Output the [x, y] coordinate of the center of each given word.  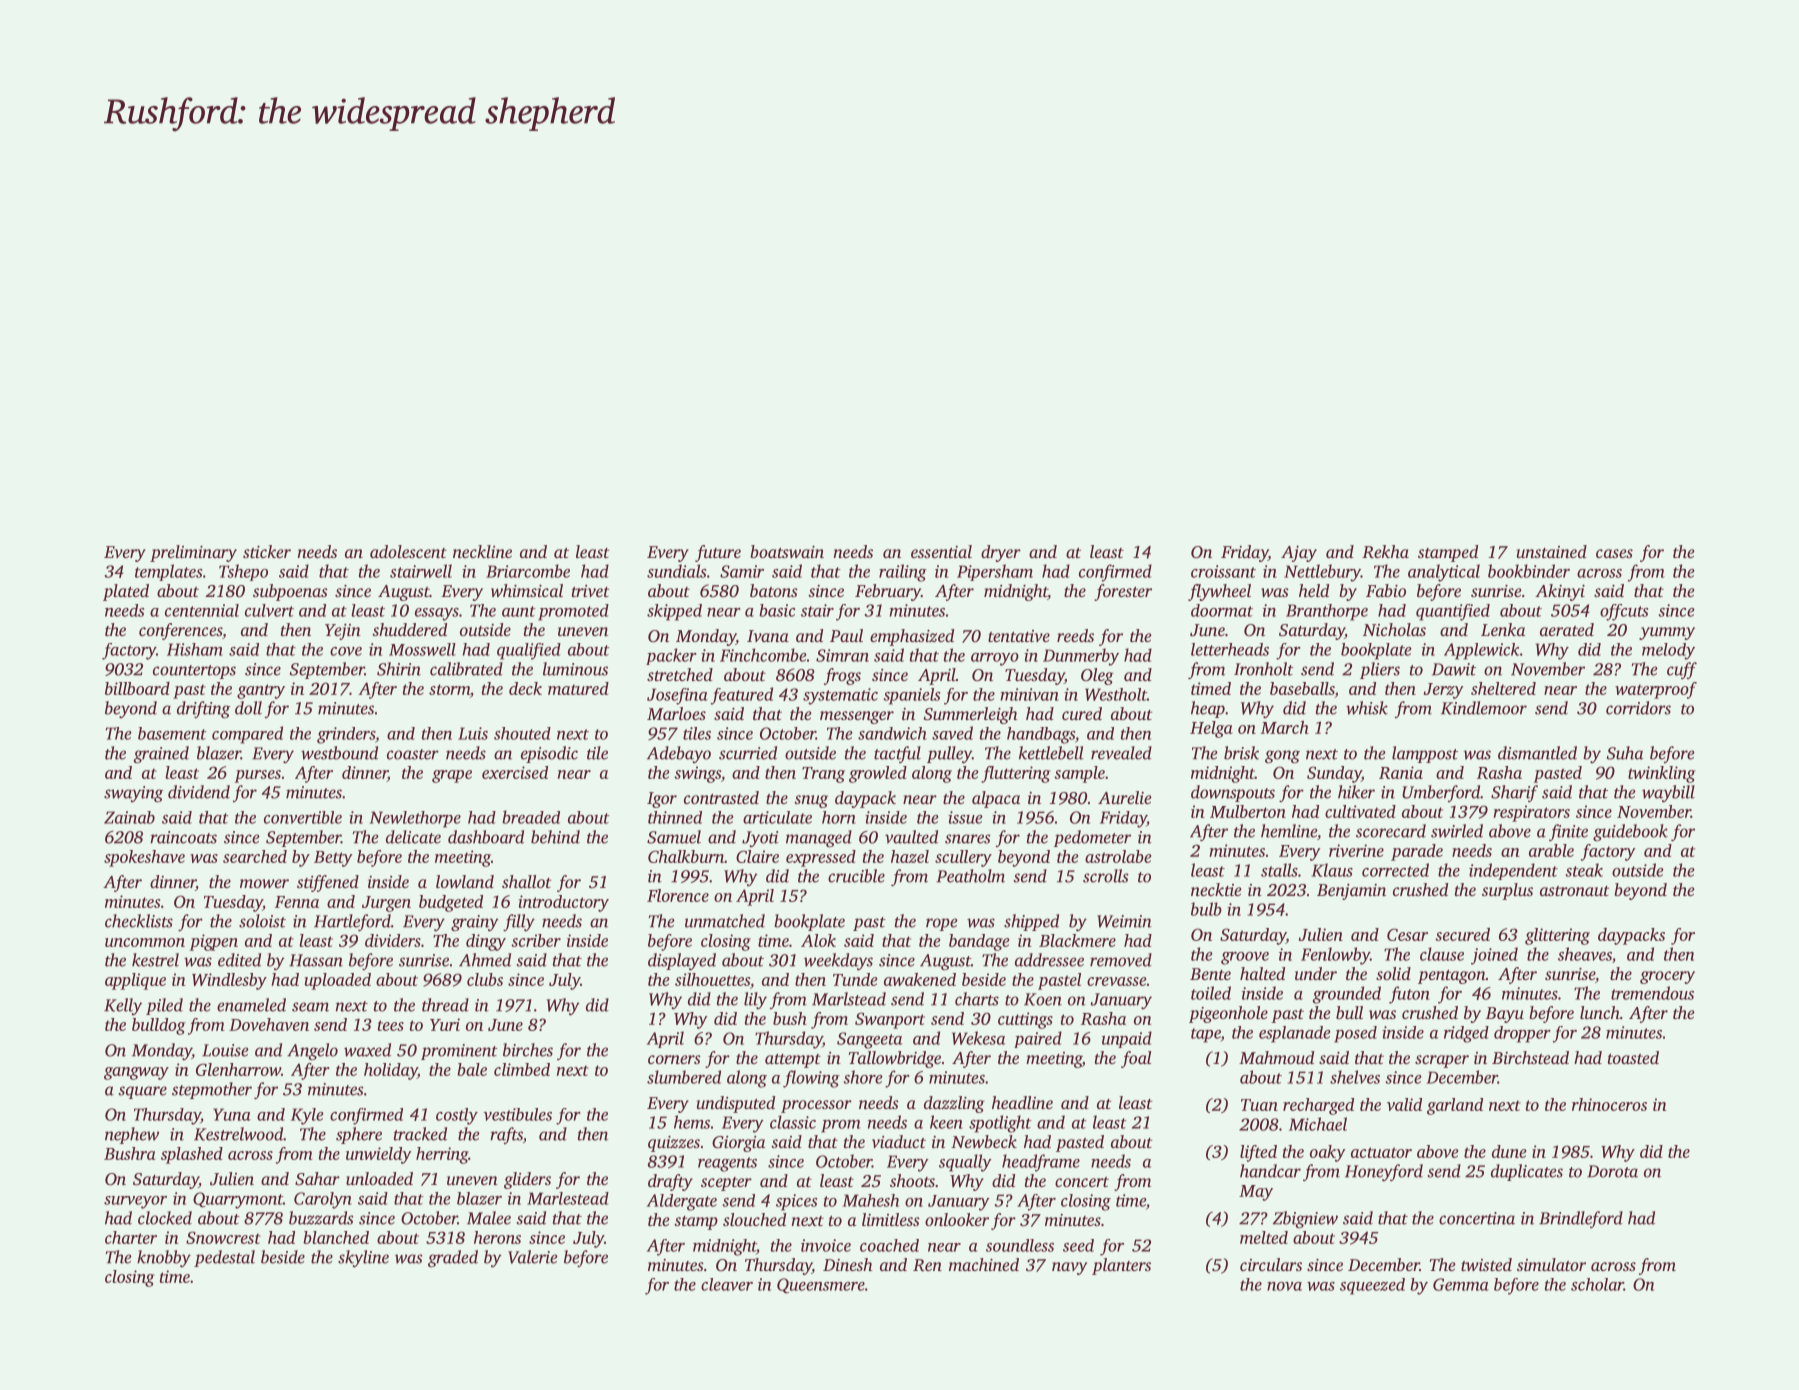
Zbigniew [1305, 1219]
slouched [754, 1219]
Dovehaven [269, 1024]
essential [941, 551]
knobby [164, 1259]
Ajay [1299, 553]
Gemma [1461, 1284]
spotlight [1000, 1124]
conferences [180, 631]
